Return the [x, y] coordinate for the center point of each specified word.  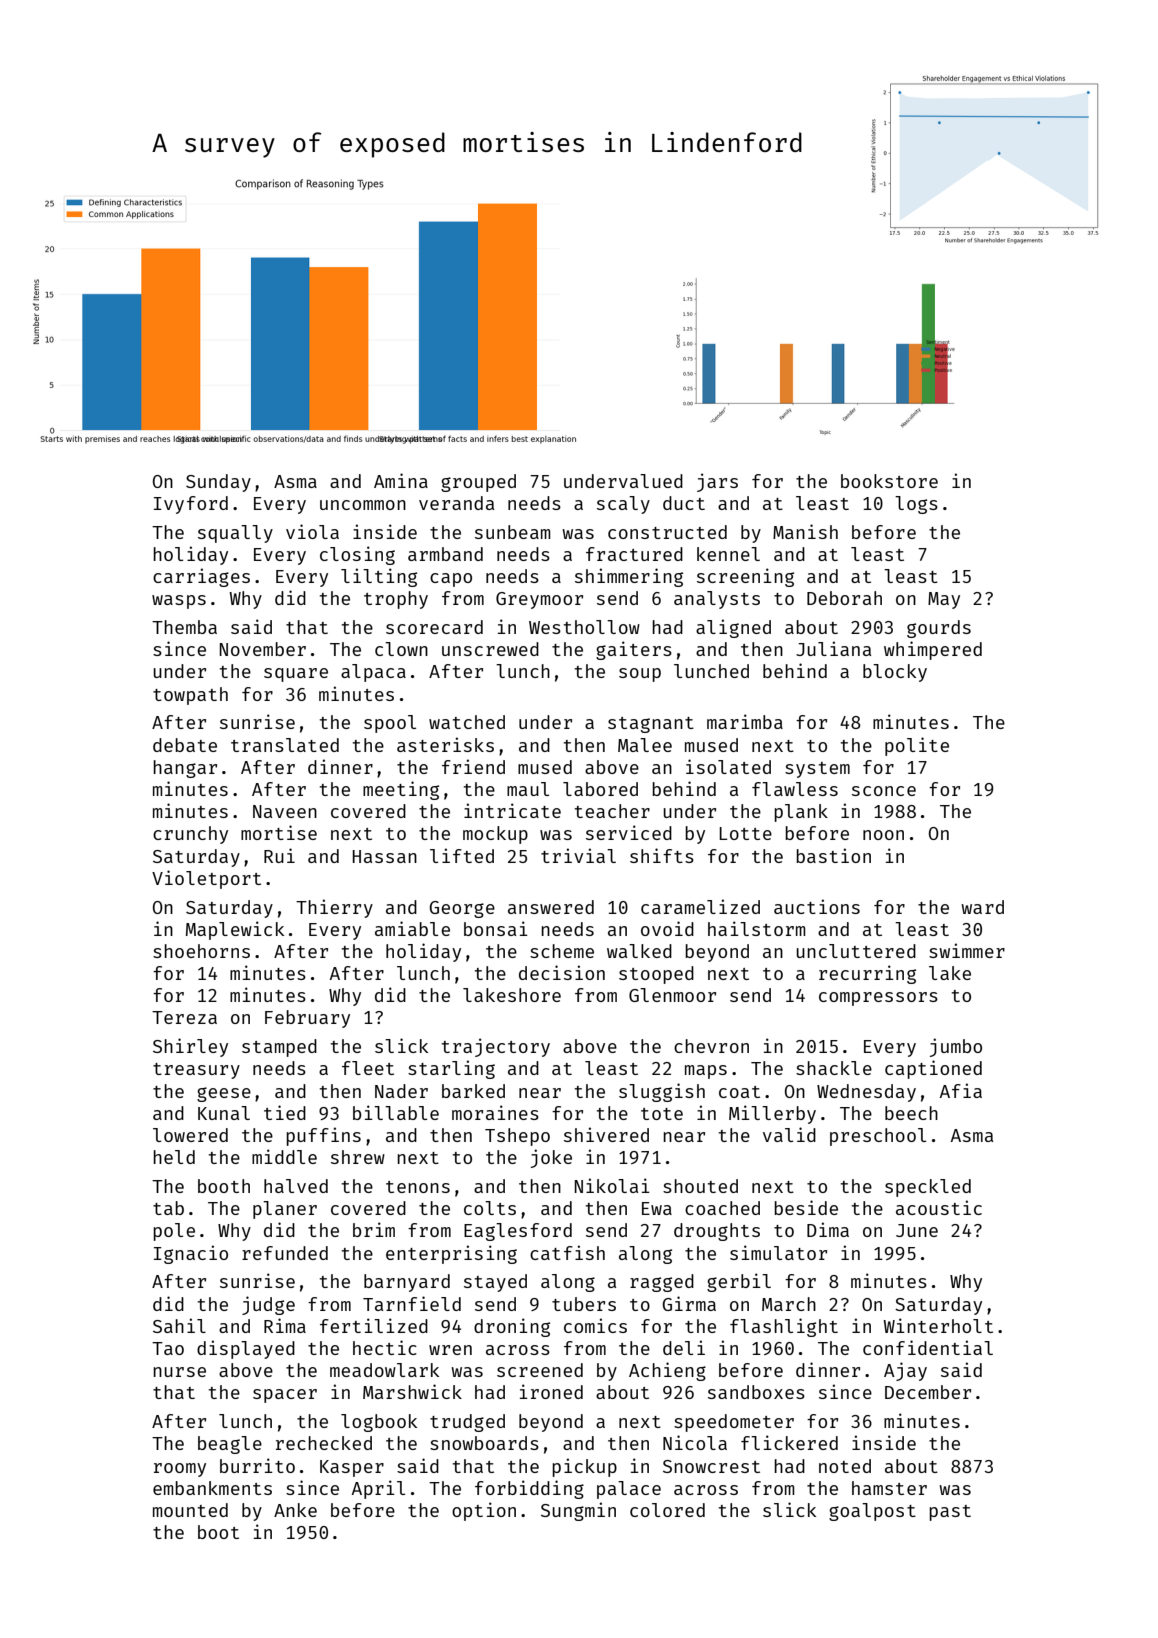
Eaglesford [518, 1232]
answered [551, 907]
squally [235, 534]
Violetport [206, 879]
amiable [412, 928]
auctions [817, 906]
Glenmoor [672, 995]
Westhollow [584, 627]
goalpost [872, 1512]
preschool [878, 1137]
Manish [805, 531]
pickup [584, 1467]
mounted [190, 1510]
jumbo [956, 1047]
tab [168, 1208]
